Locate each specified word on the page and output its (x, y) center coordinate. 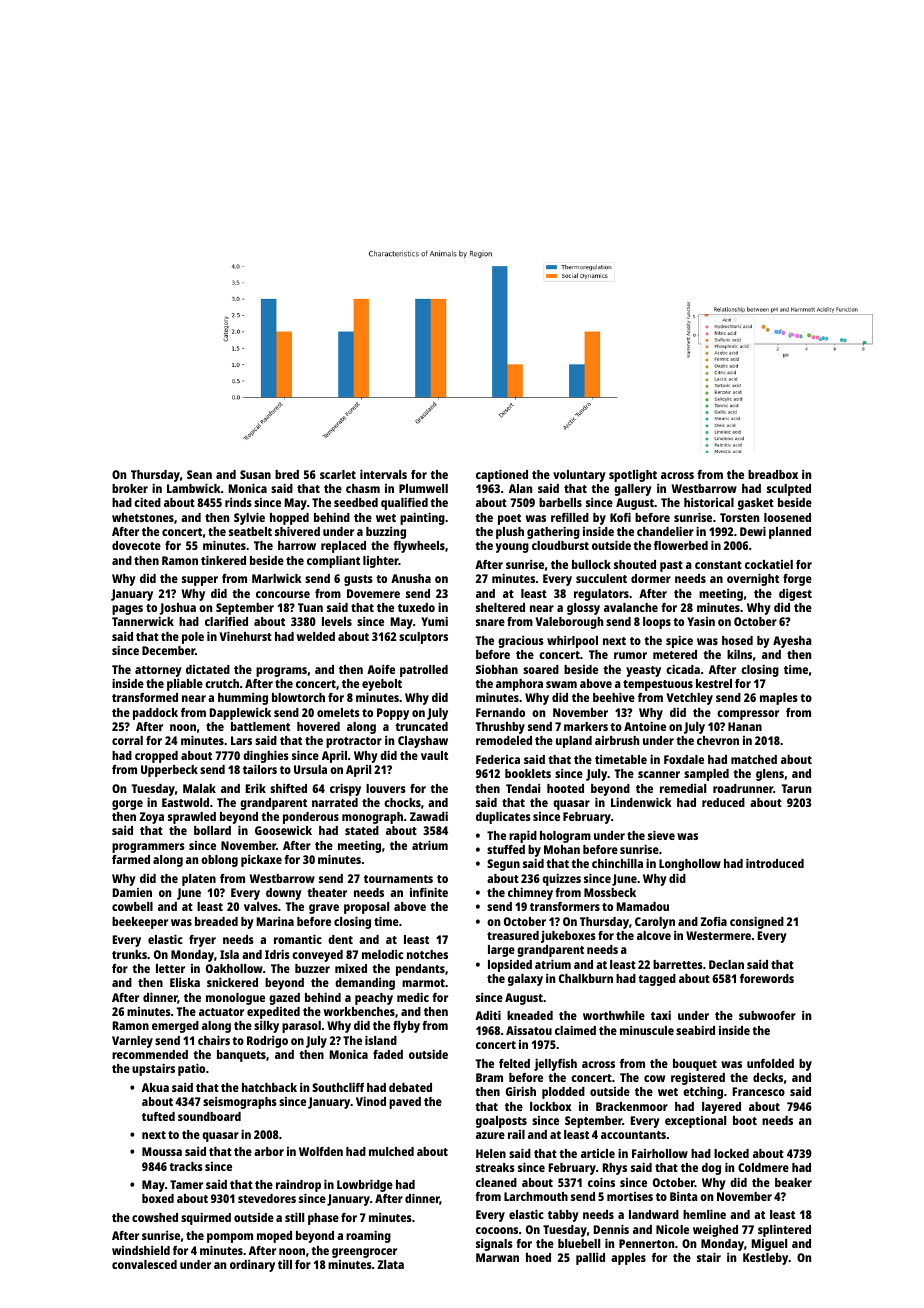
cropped (156, 757)
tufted (158, 1116)
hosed (737, 640)
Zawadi (429, 816)
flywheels (419, 547)
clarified (226, 621)
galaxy (525, 980)
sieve (661, 835)
